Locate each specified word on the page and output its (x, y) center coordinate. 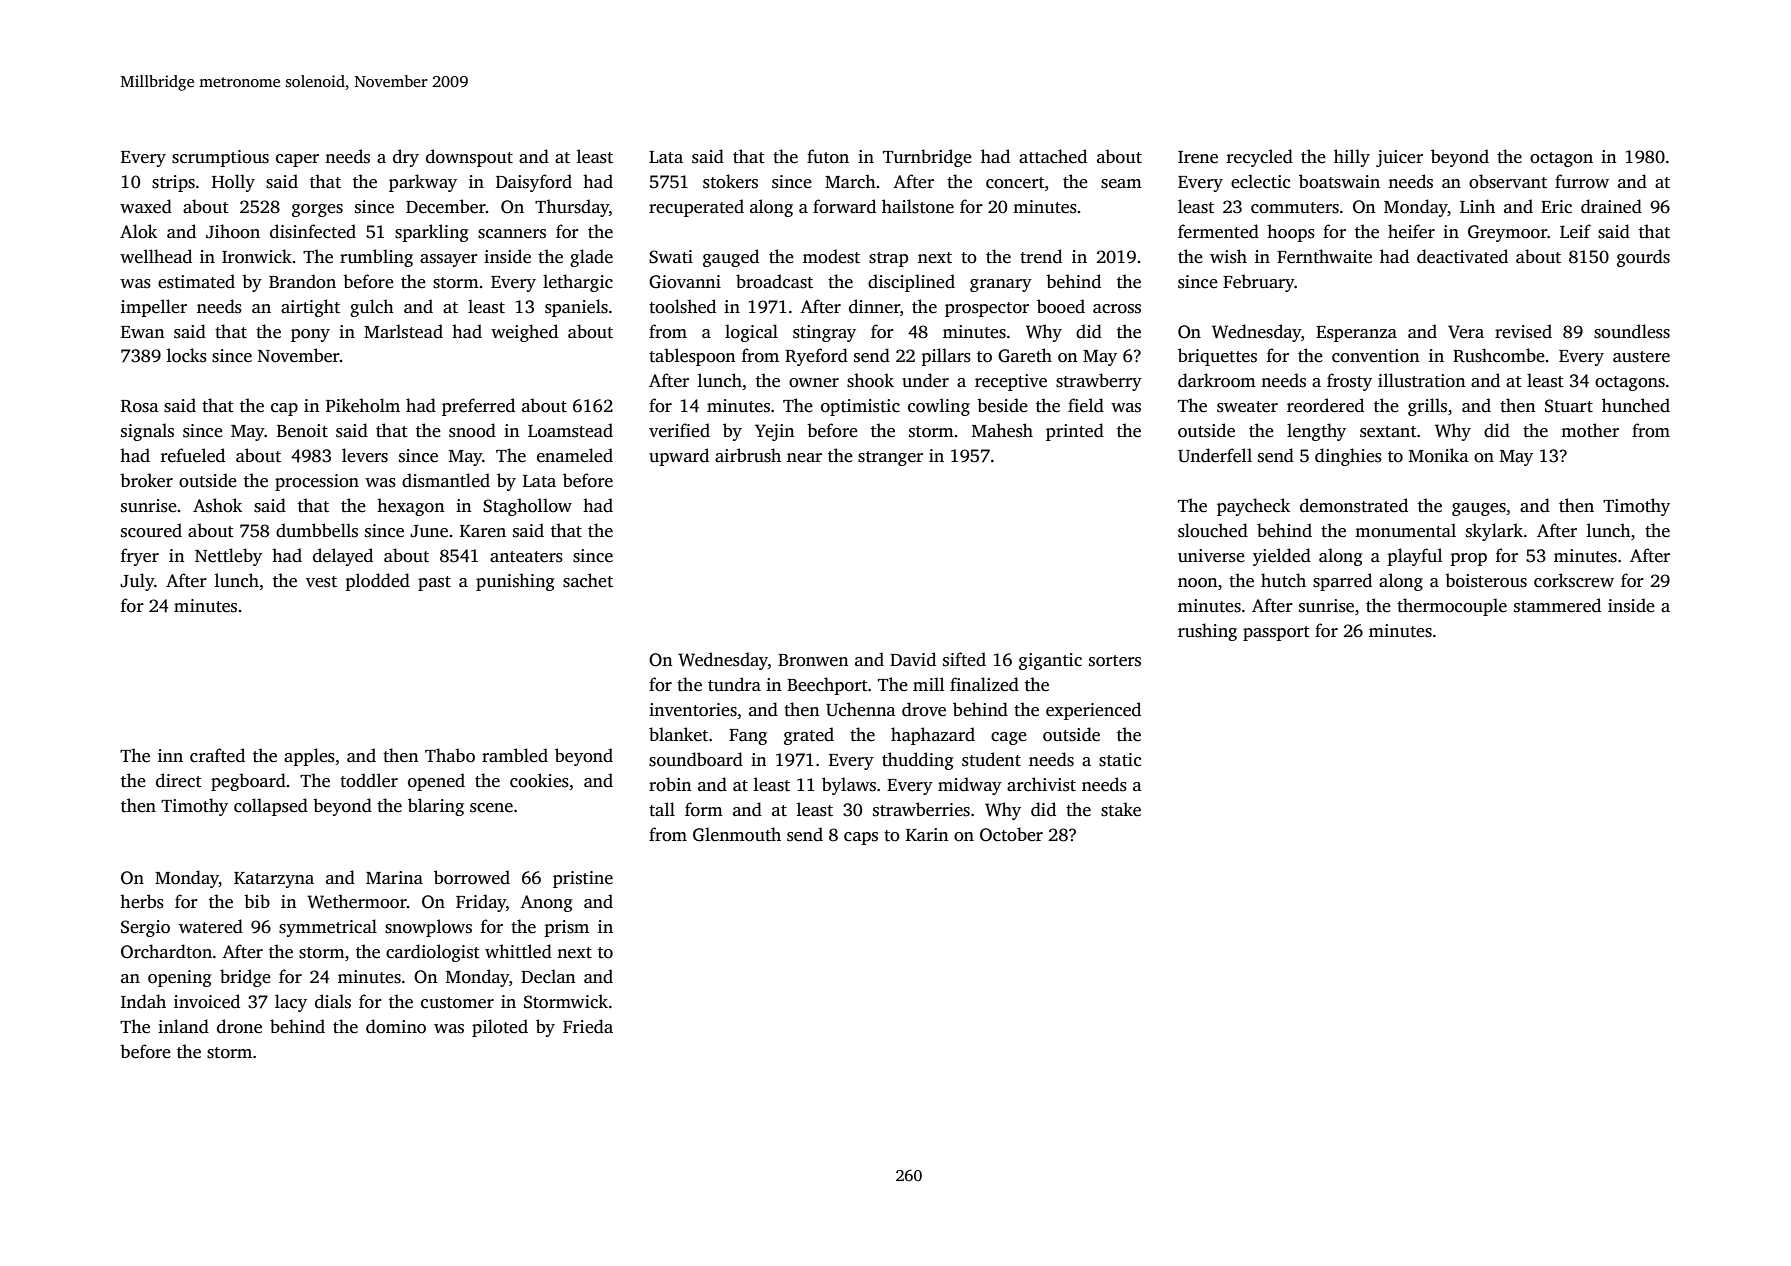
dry (406, 158)
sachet (588, 580)
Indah (143, 1001)
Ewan (143, 332)
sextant (1388, 432)
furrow (1582, 181)
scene (491, 808)
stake (1121, 809)
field (1086, 405)
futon (828, 156)
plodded (377, 582)
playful (1414, 557)
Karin (927, 834)
